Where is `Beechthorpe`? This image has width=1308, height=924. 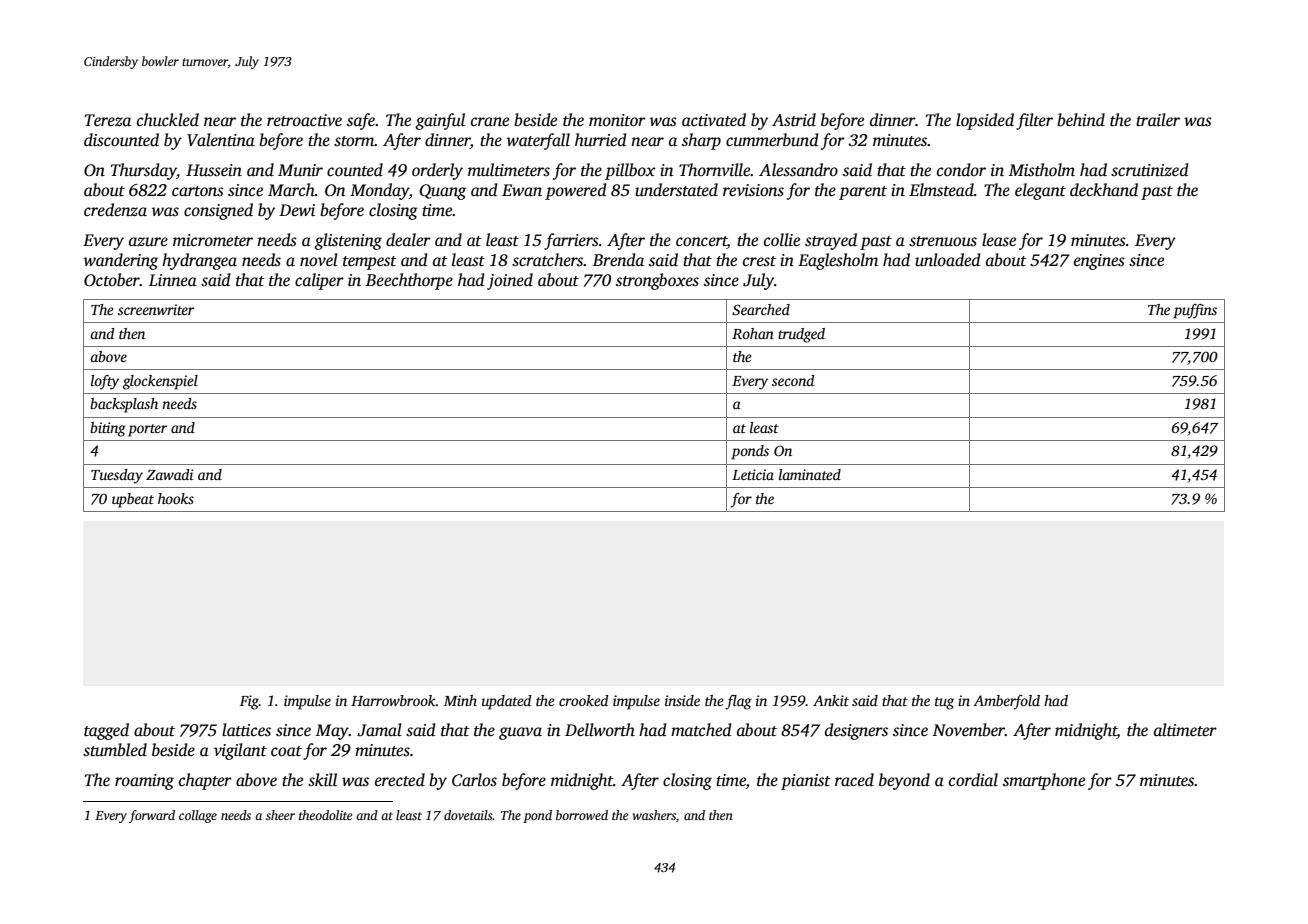 Beechthorpe is located at coordinates (409, 281).
